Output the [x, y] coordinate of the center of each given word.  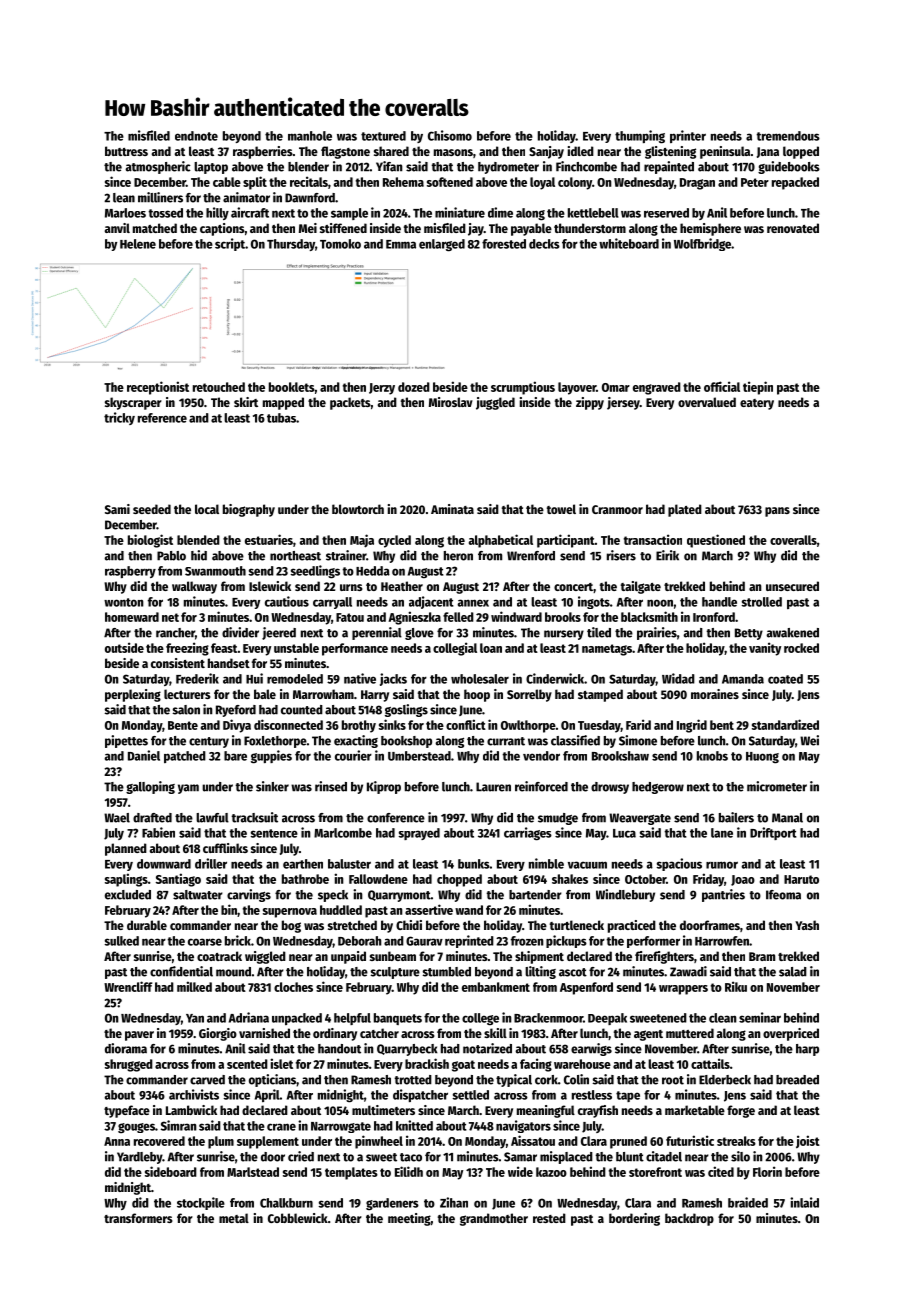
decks [544, 244]
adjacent [431, 602]
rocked [801, 648]
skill [495, 1033]
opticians [272, 1080]
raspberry [130, 572]
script [230, 244]
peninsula [725, 152]
